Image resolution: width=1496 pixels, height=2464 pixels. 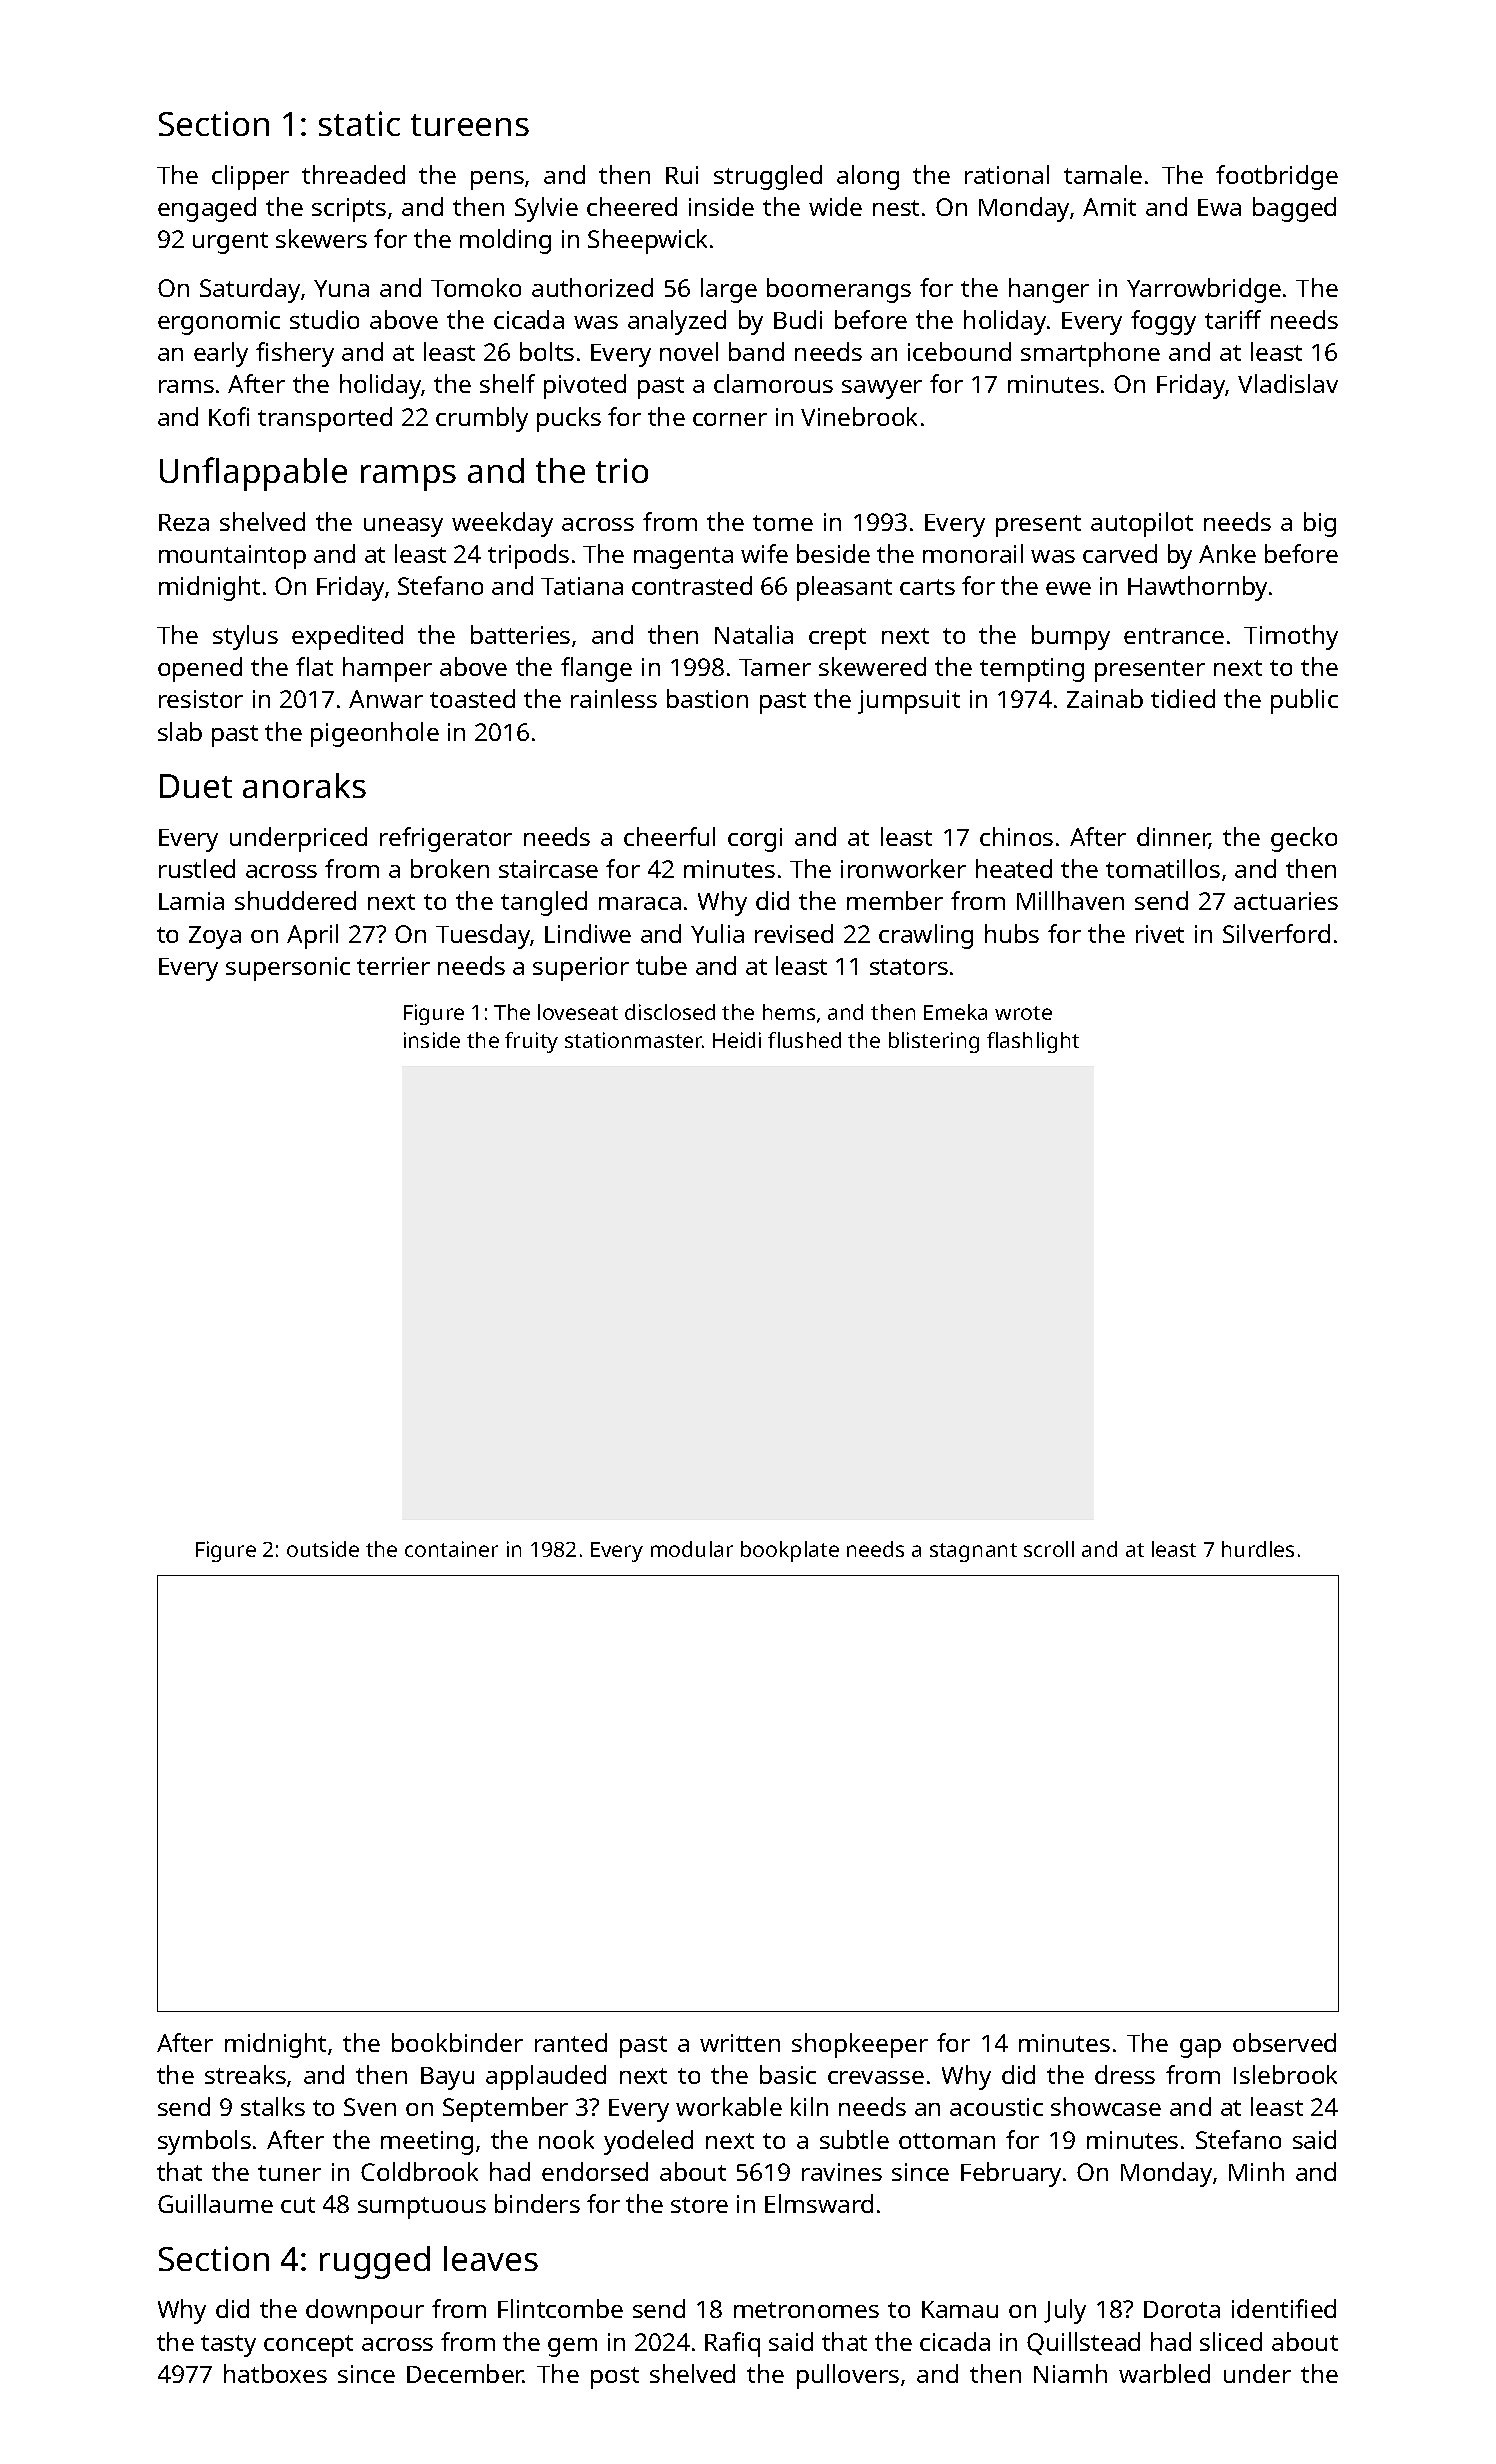 What do you see at coordinates (848, 2376) in the screenshot?
I see `pullovers` at bounding box center [848, 2376].
